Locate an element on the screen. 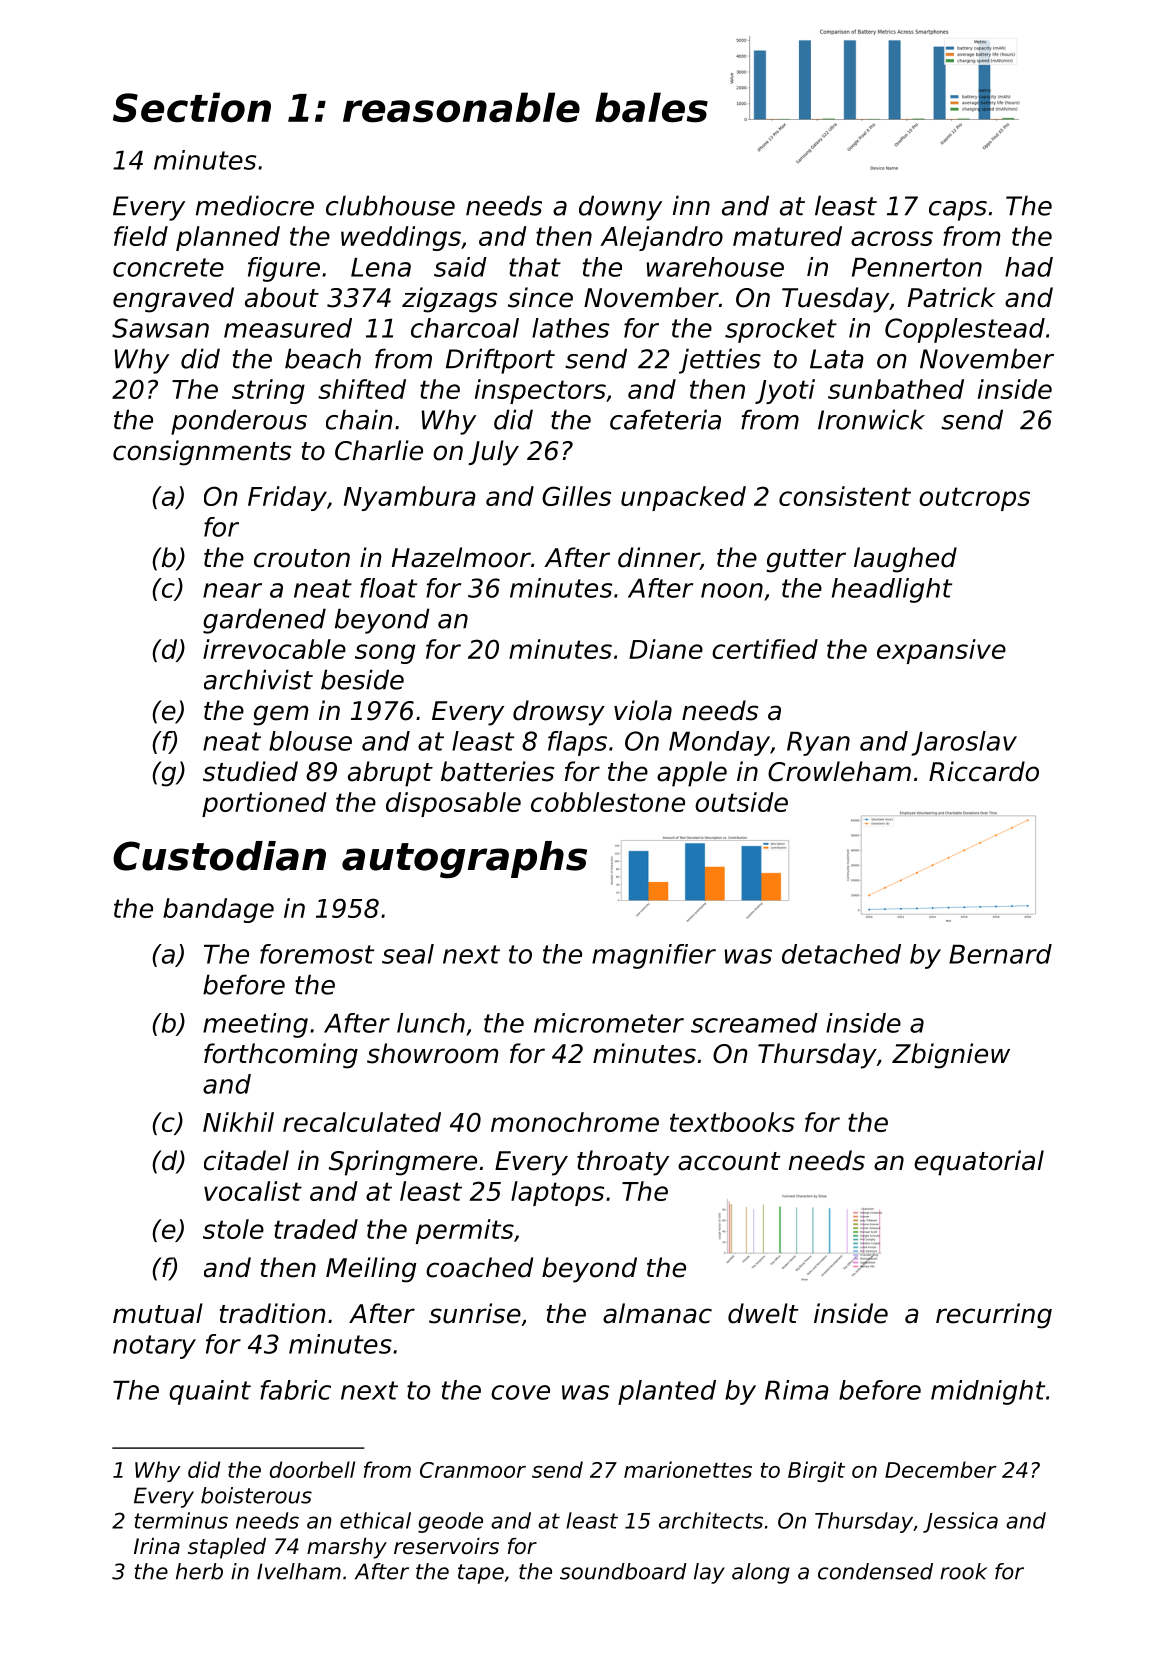  disposable is located at coordinates (453, 804).
